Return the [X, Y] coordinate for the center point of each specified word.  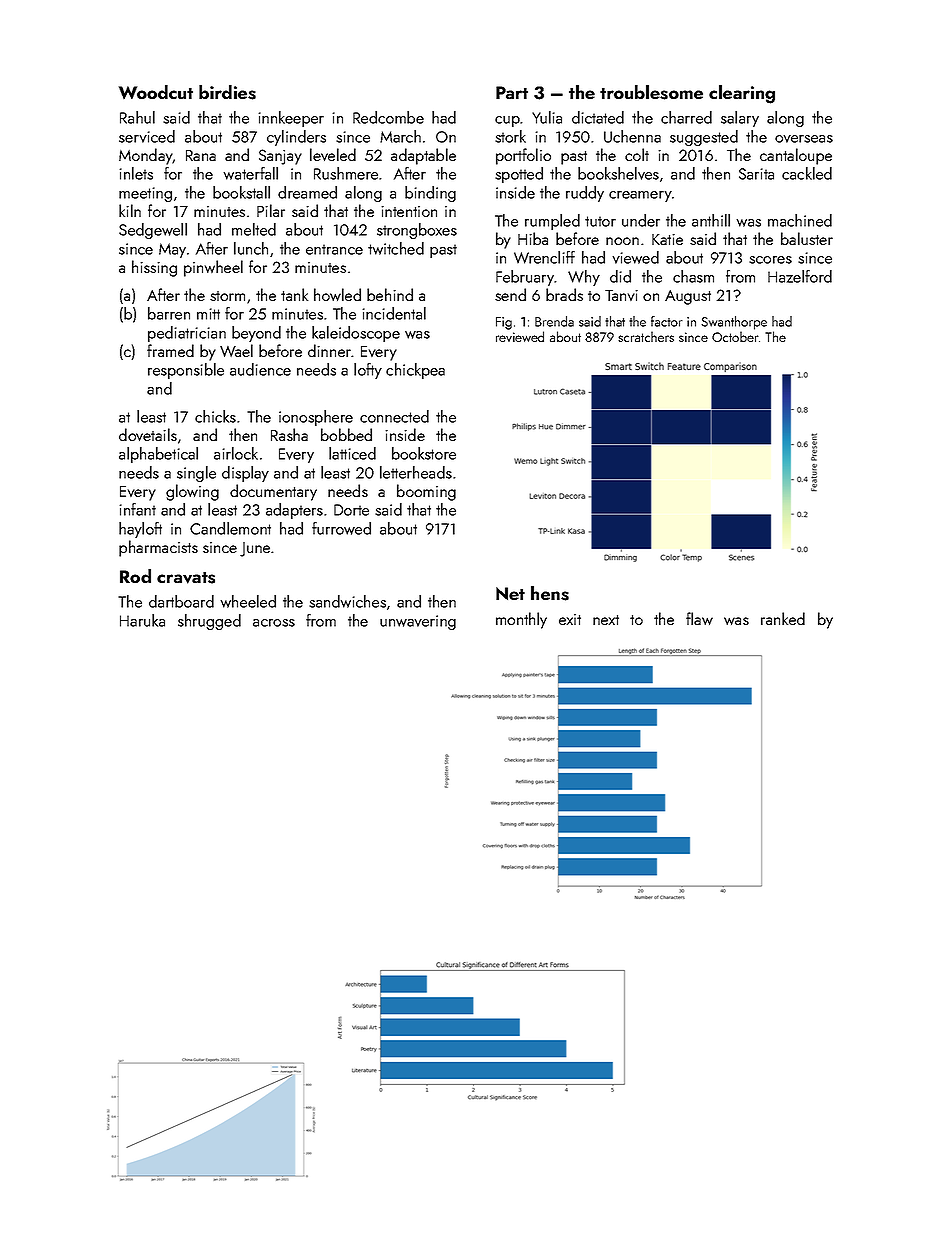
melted [254, 229]
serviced [147, 136]
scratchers [646, 336]
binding [430, 194]
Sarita [756, 174]
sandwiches [347, 601]
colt [637, 154]
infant [137, 509]
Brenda [554, 321]
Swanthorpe [734, 323]
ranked [783, 618]
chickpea [415, 371]
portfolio [523, 156]
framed [170, 350]
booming [426, 492]
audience [260, 369]
